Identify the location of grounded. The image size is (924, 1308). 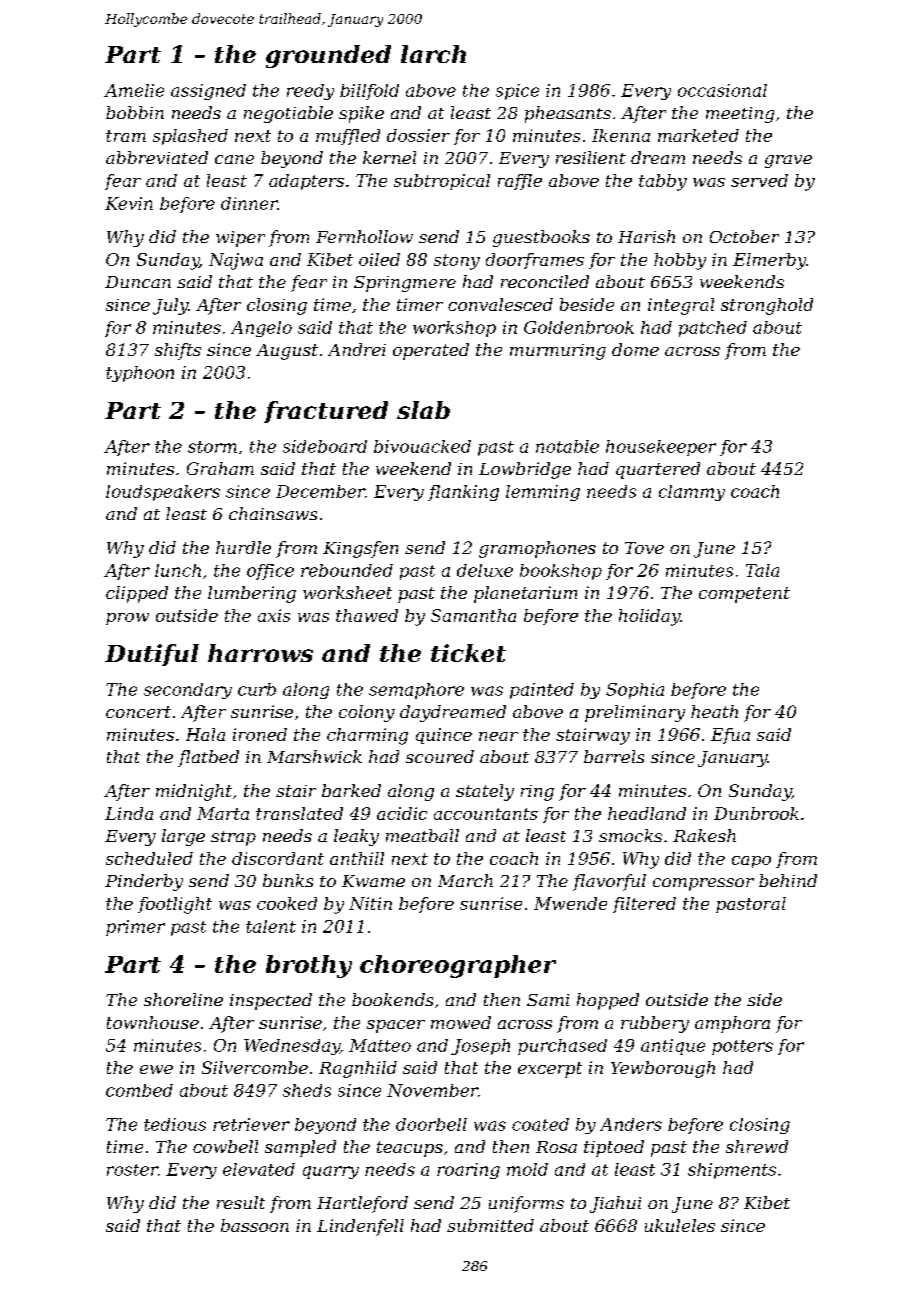
(328, 56).
